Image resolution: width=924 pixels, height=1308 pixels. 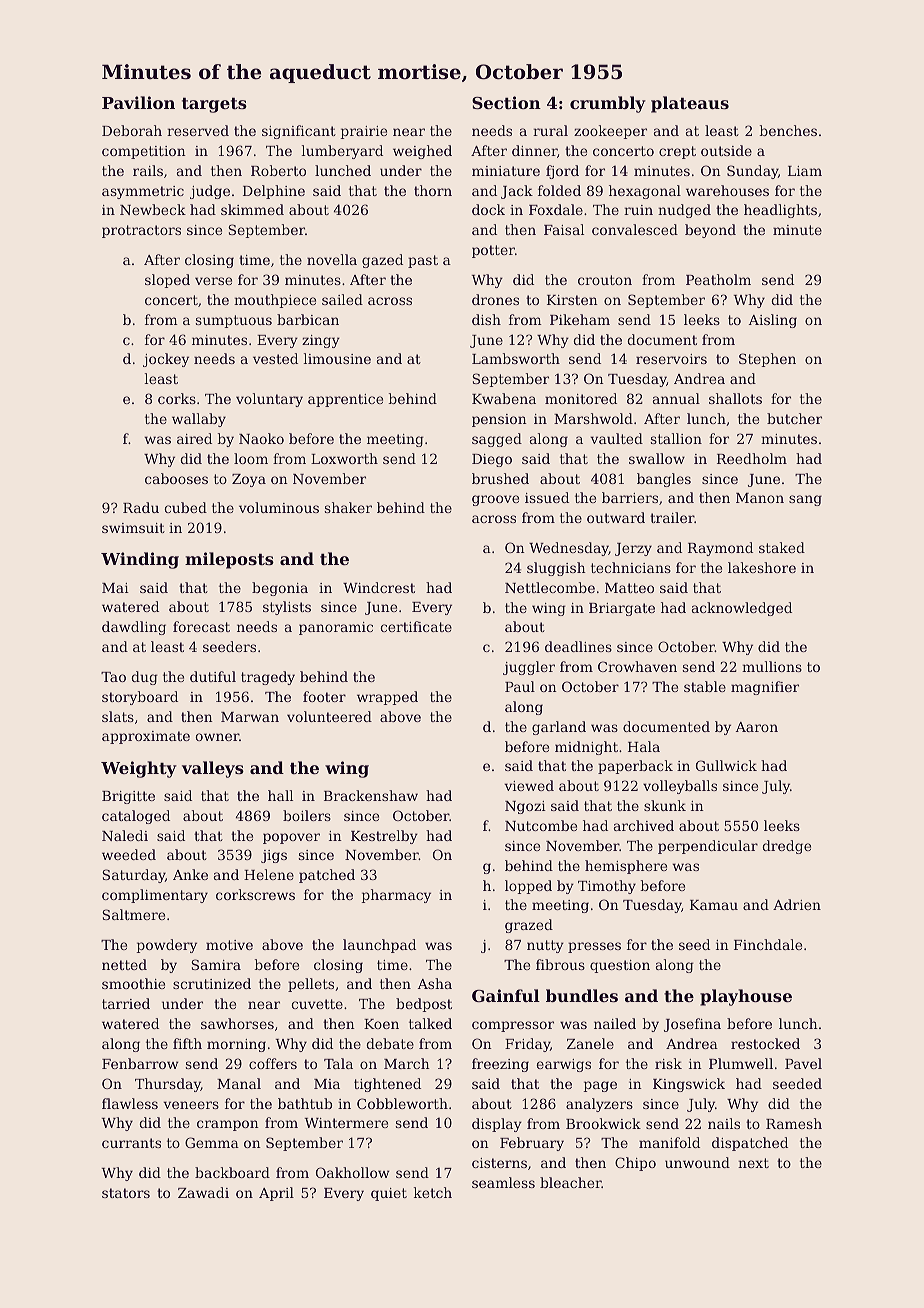 What do you see at coordinates (690, 104) in the screenshot?
I see `plateaus` at bounding box center [690, 104].
